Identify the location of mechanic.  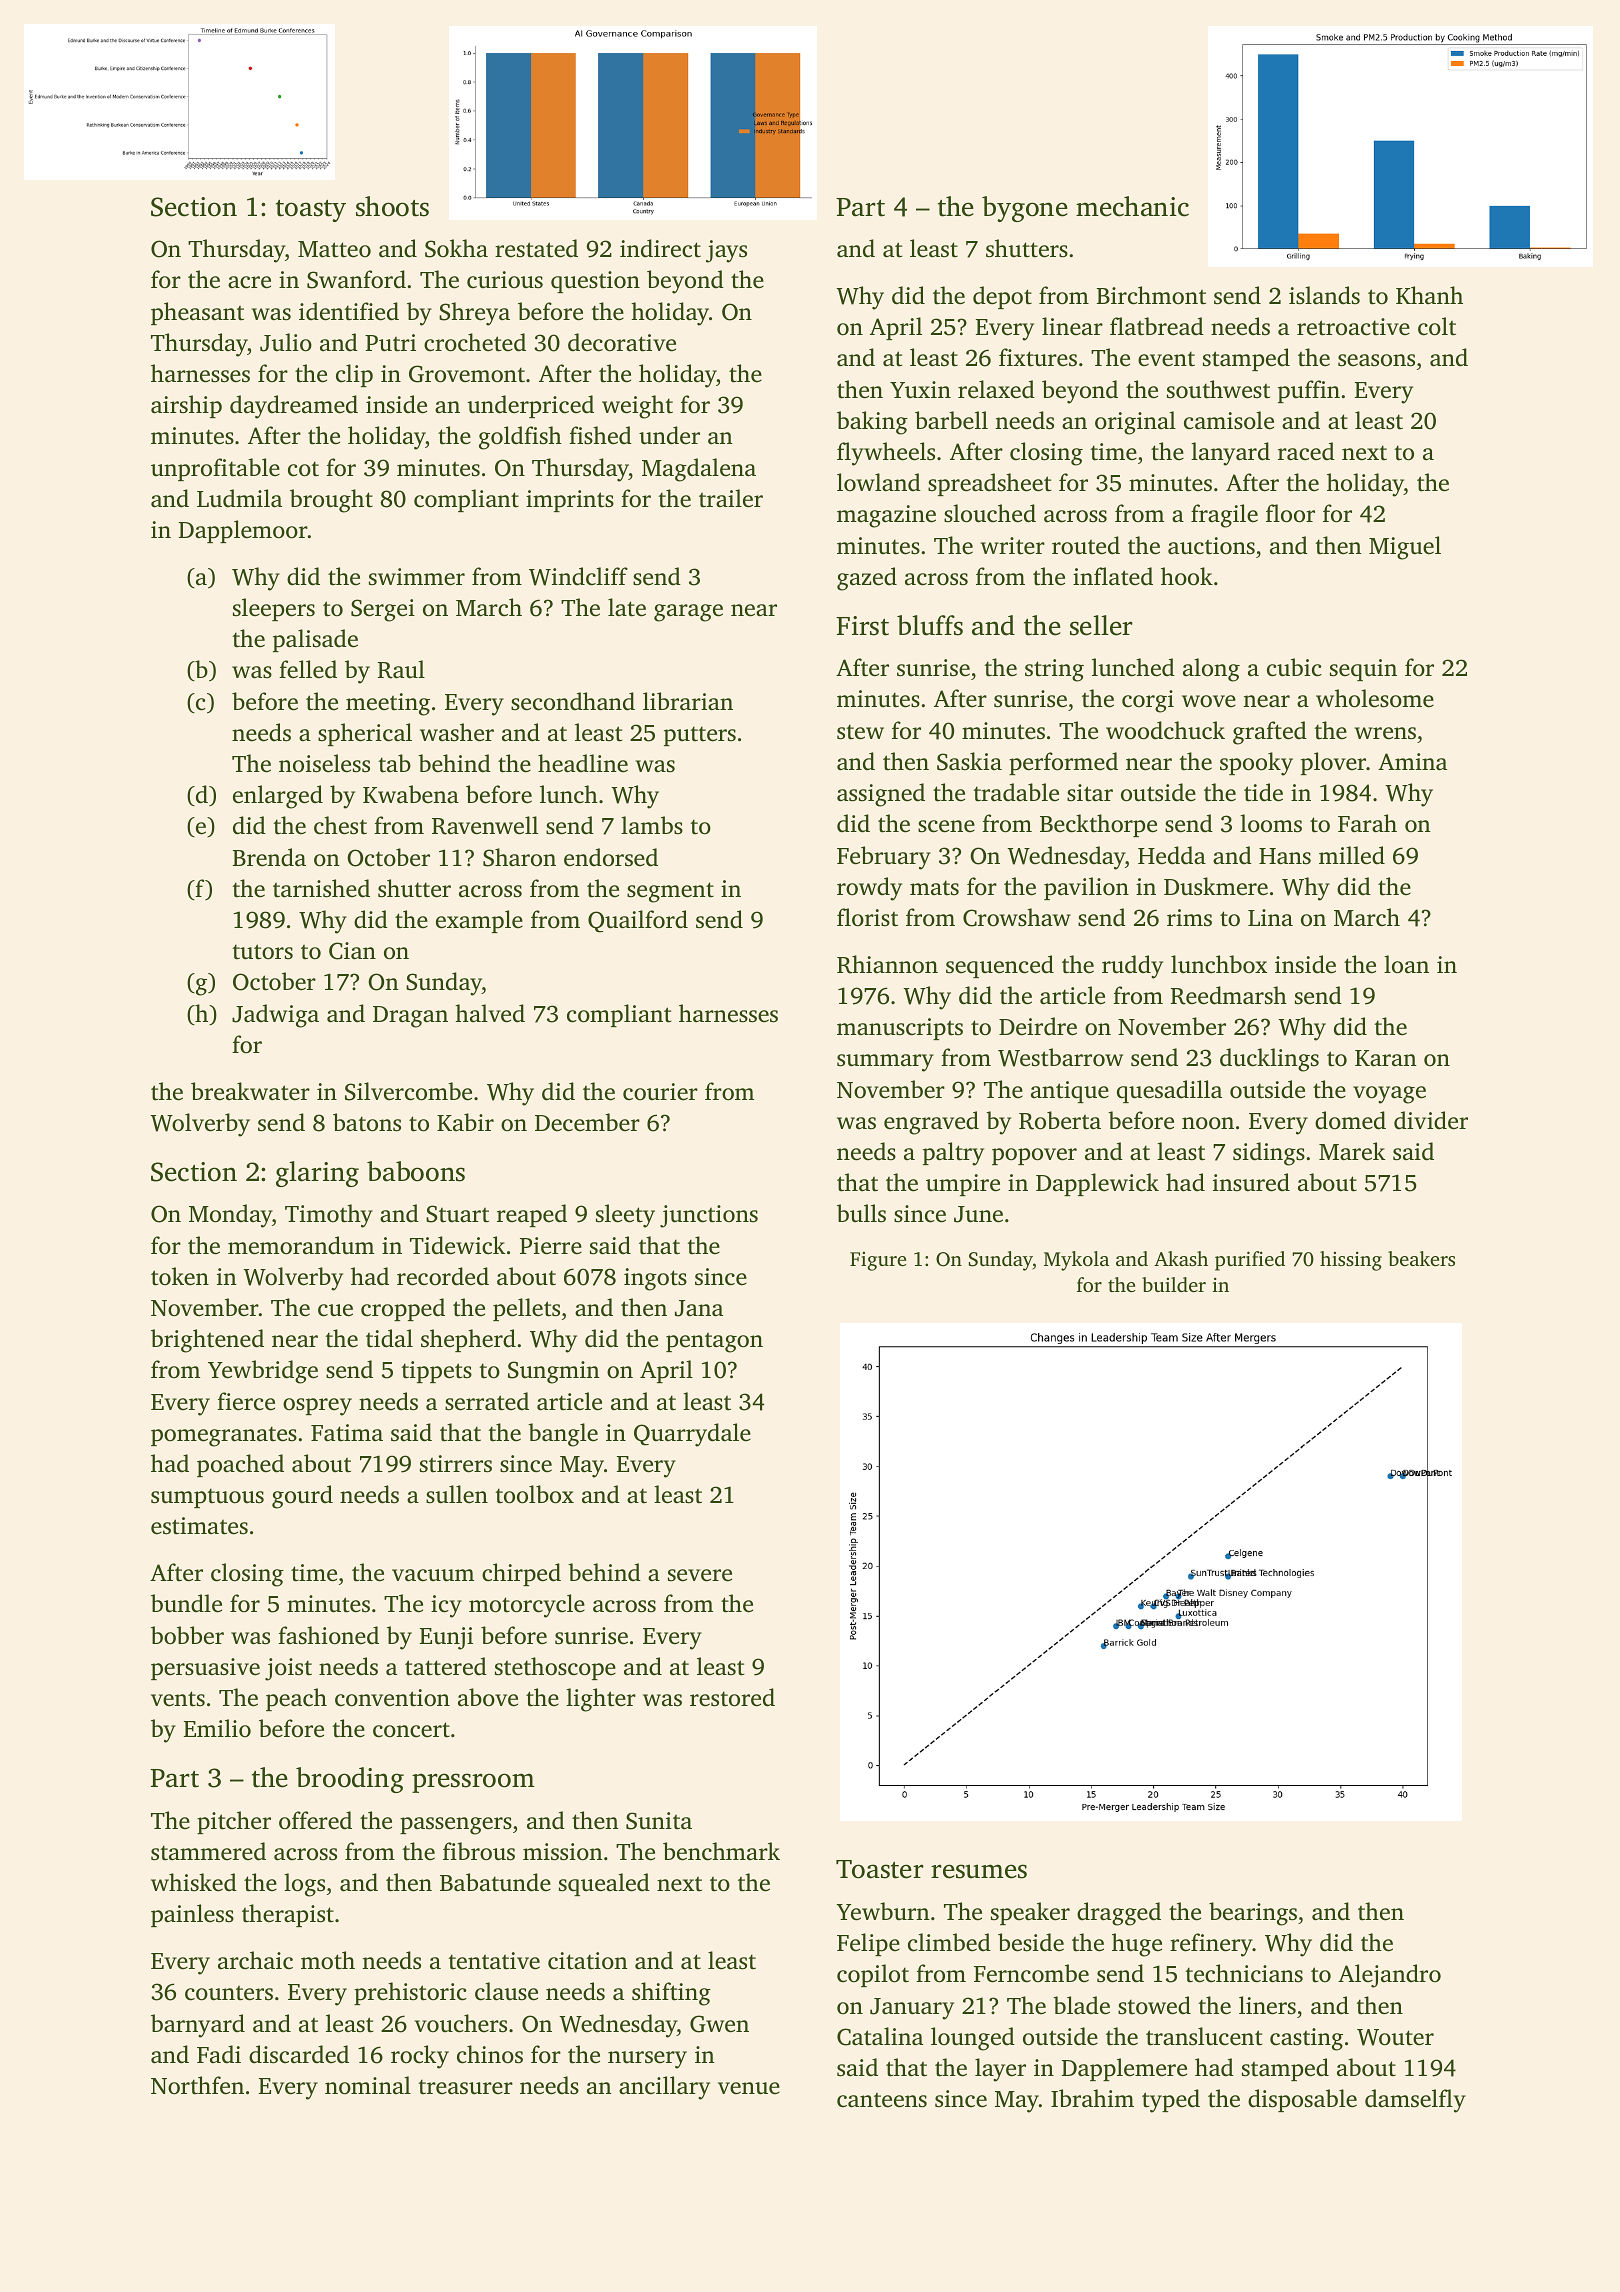
(1132, 206).
